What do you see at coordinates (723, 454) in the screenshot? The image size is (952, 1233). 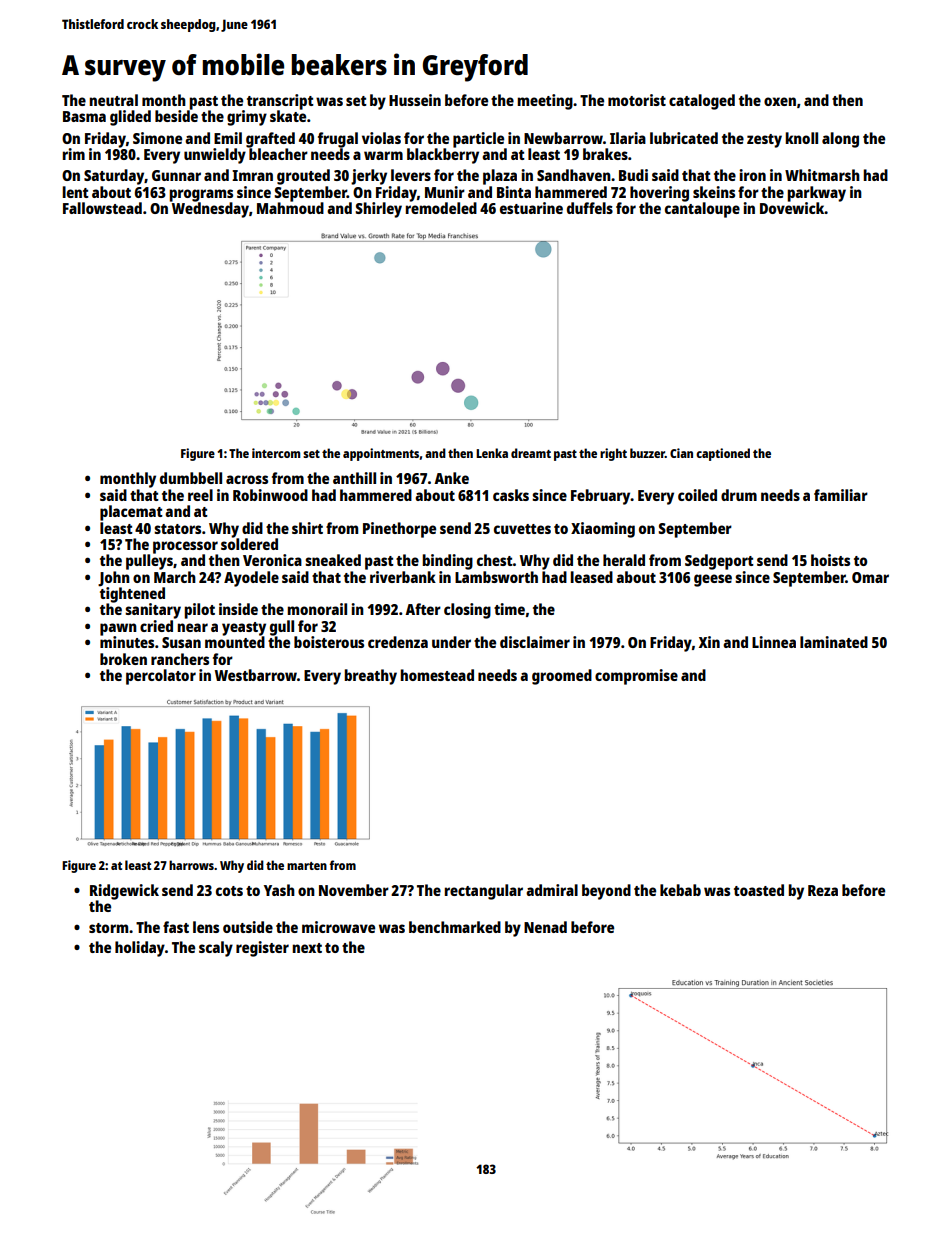 I see `captioned` at bounding box center [723, 454].
